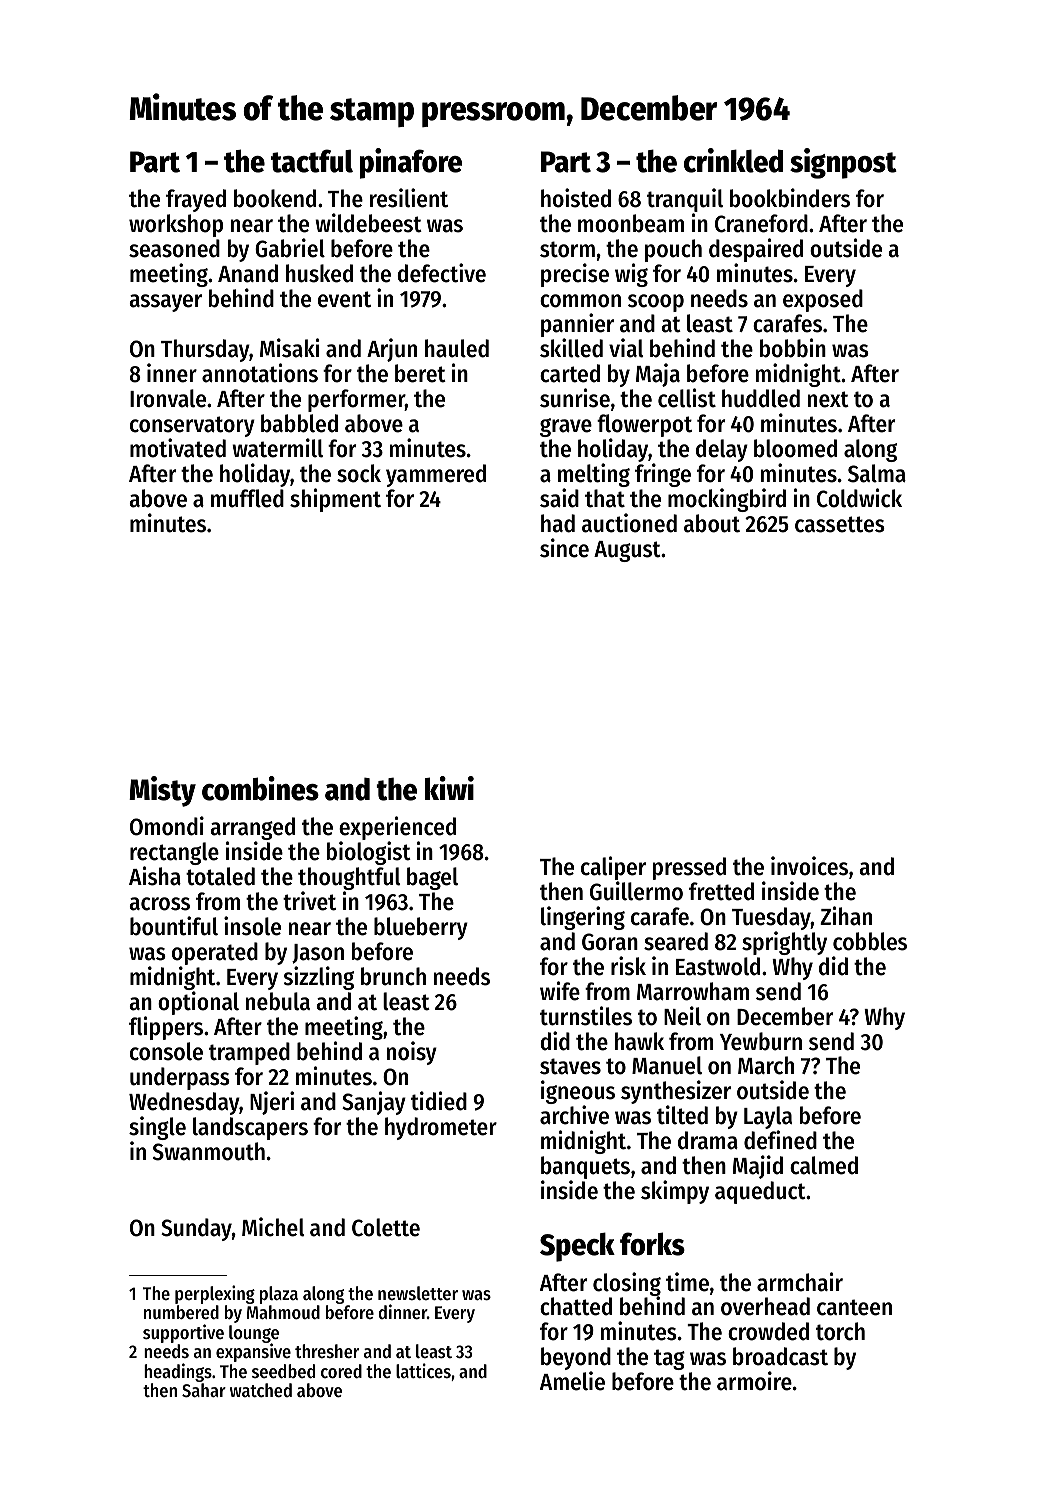 The height and width of the screenshot is (1501, 1037). What do you see at coordinates (840, 524) in the screenshot?
I see `cassettes` at bounding box center [840, 524].
